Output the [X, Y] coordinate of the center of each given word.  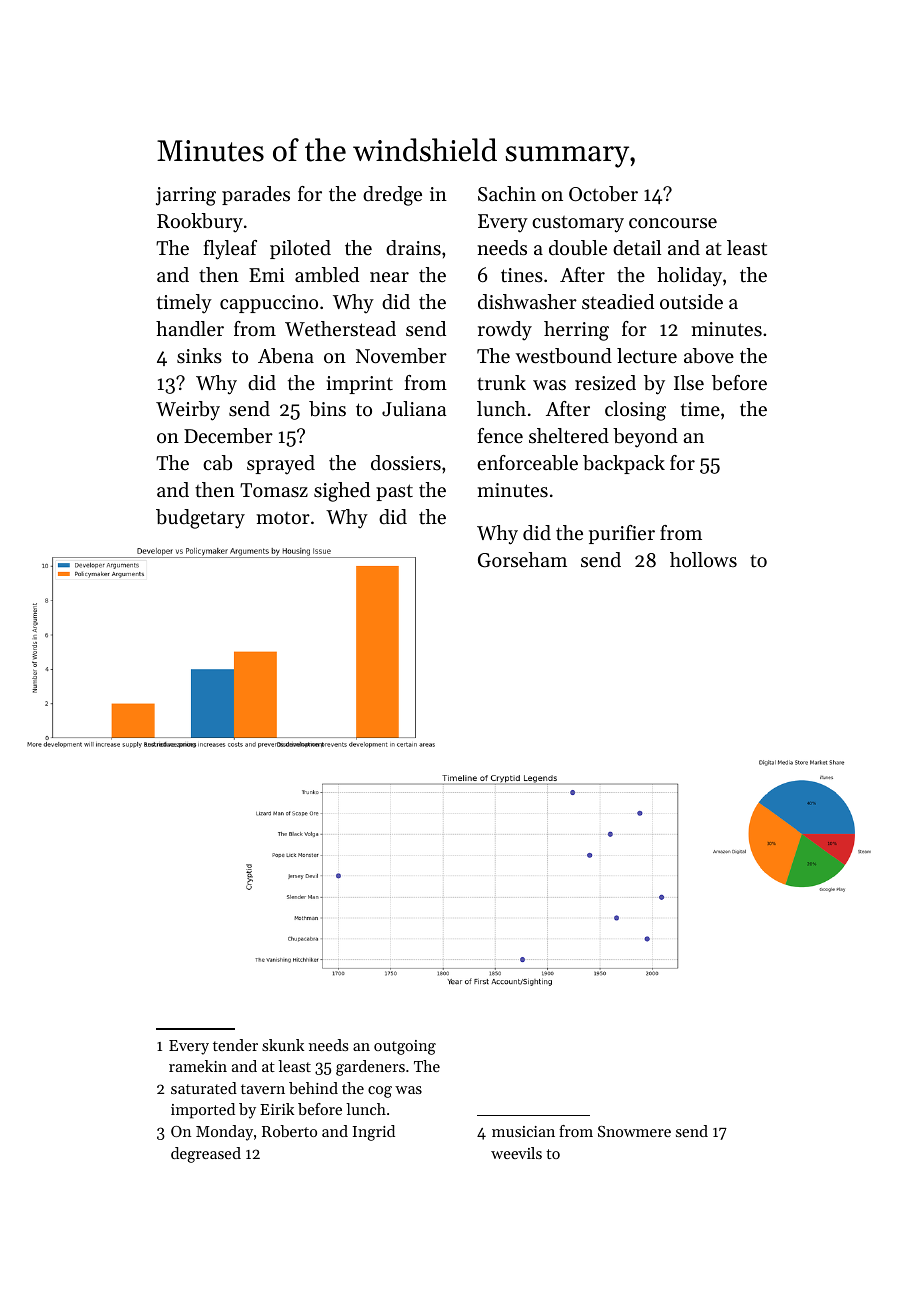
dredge [392, 196]
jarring [186, 196]
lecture [647, 356]
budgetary [200, 519]
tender [235, 1045]
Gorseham [522, 560]
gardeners [370, 1068]
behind [313, 1088]
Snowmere [634, 1131]
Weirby [188, 411]
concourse [673, 223]
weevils [516, 1153]
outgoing [405, 1047]
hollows [703, 560]
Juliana [414, 408]
